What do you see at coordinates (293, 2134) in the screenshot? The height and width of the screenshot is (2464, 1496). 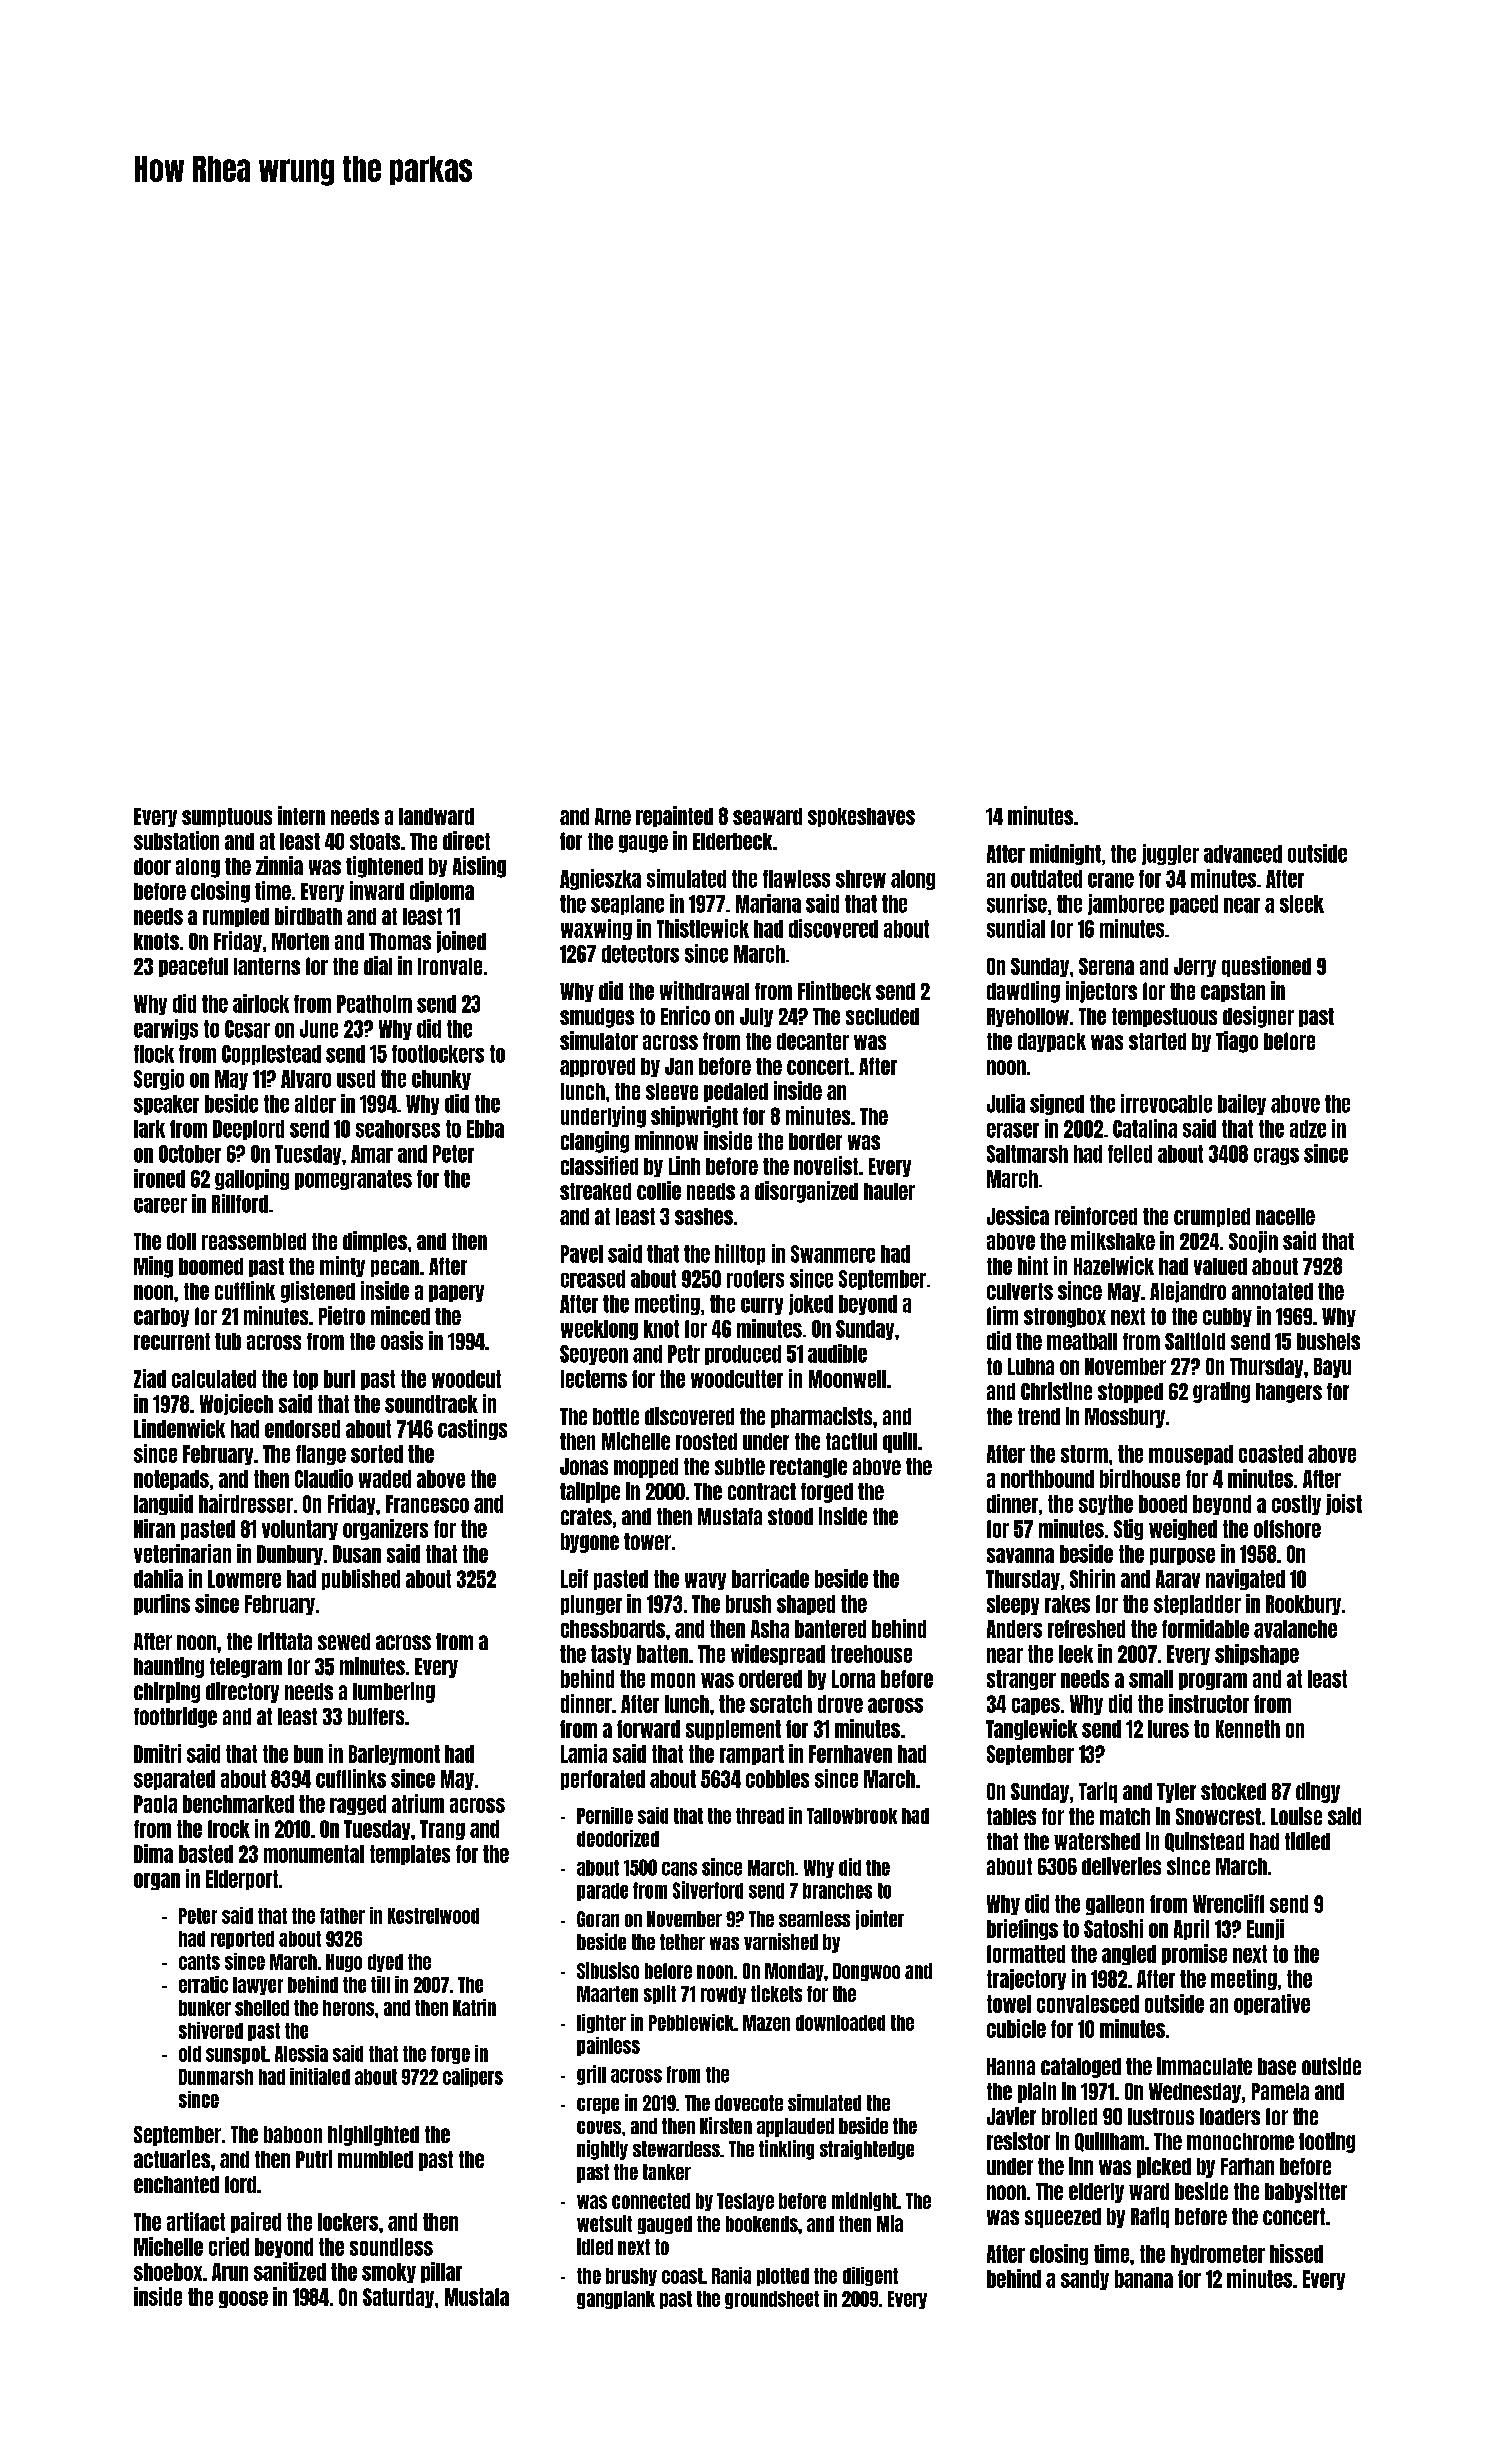 I see `baboon` at bounding box center [293, 2134].
